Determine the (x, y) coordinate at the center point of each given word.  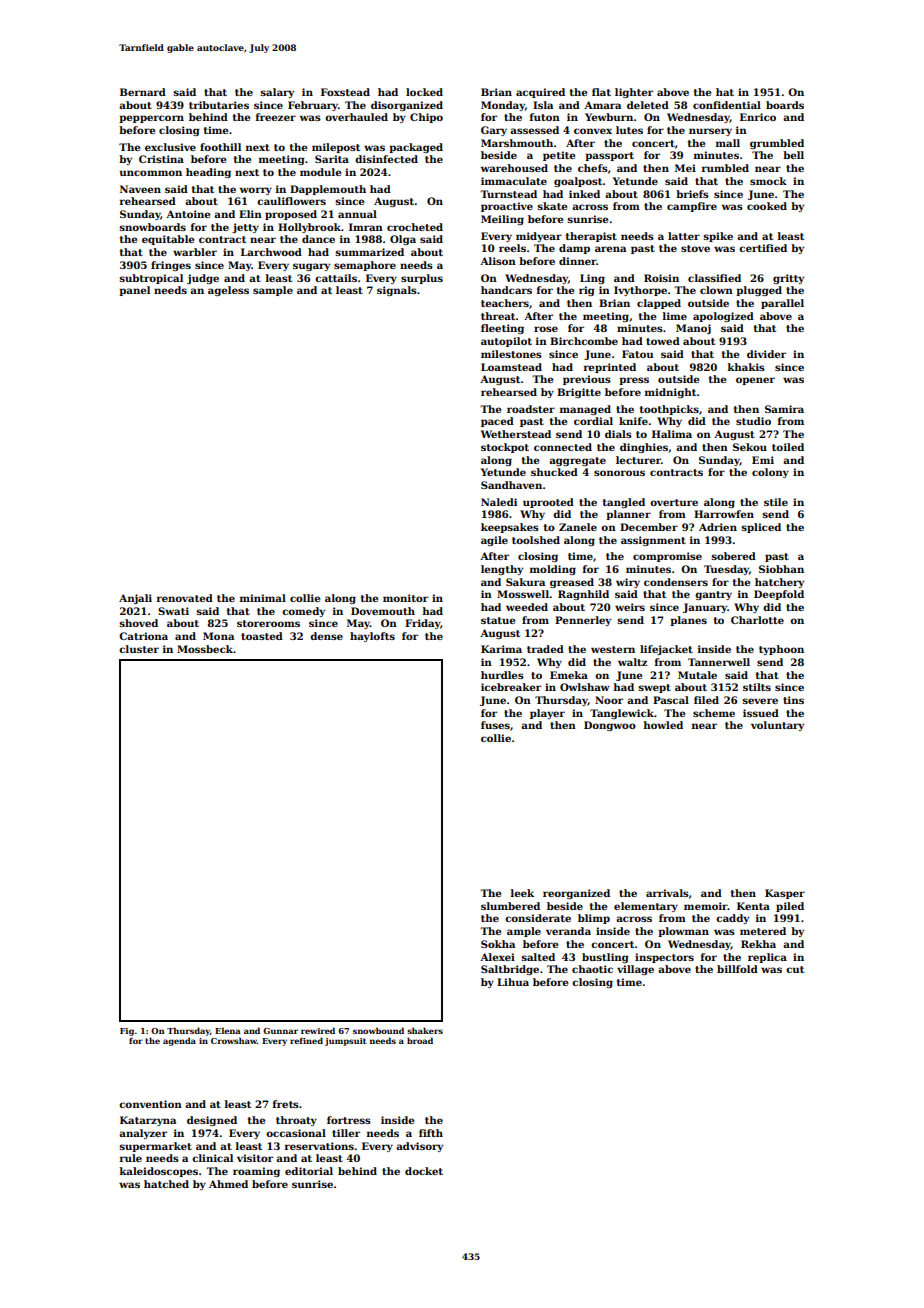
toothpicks (669, 410)
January (705, 608)
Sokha (498, 944)
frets (286, 1104)
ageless (228, 291)
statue (498, 620)
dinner (577, 261)
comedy (303, 612)
